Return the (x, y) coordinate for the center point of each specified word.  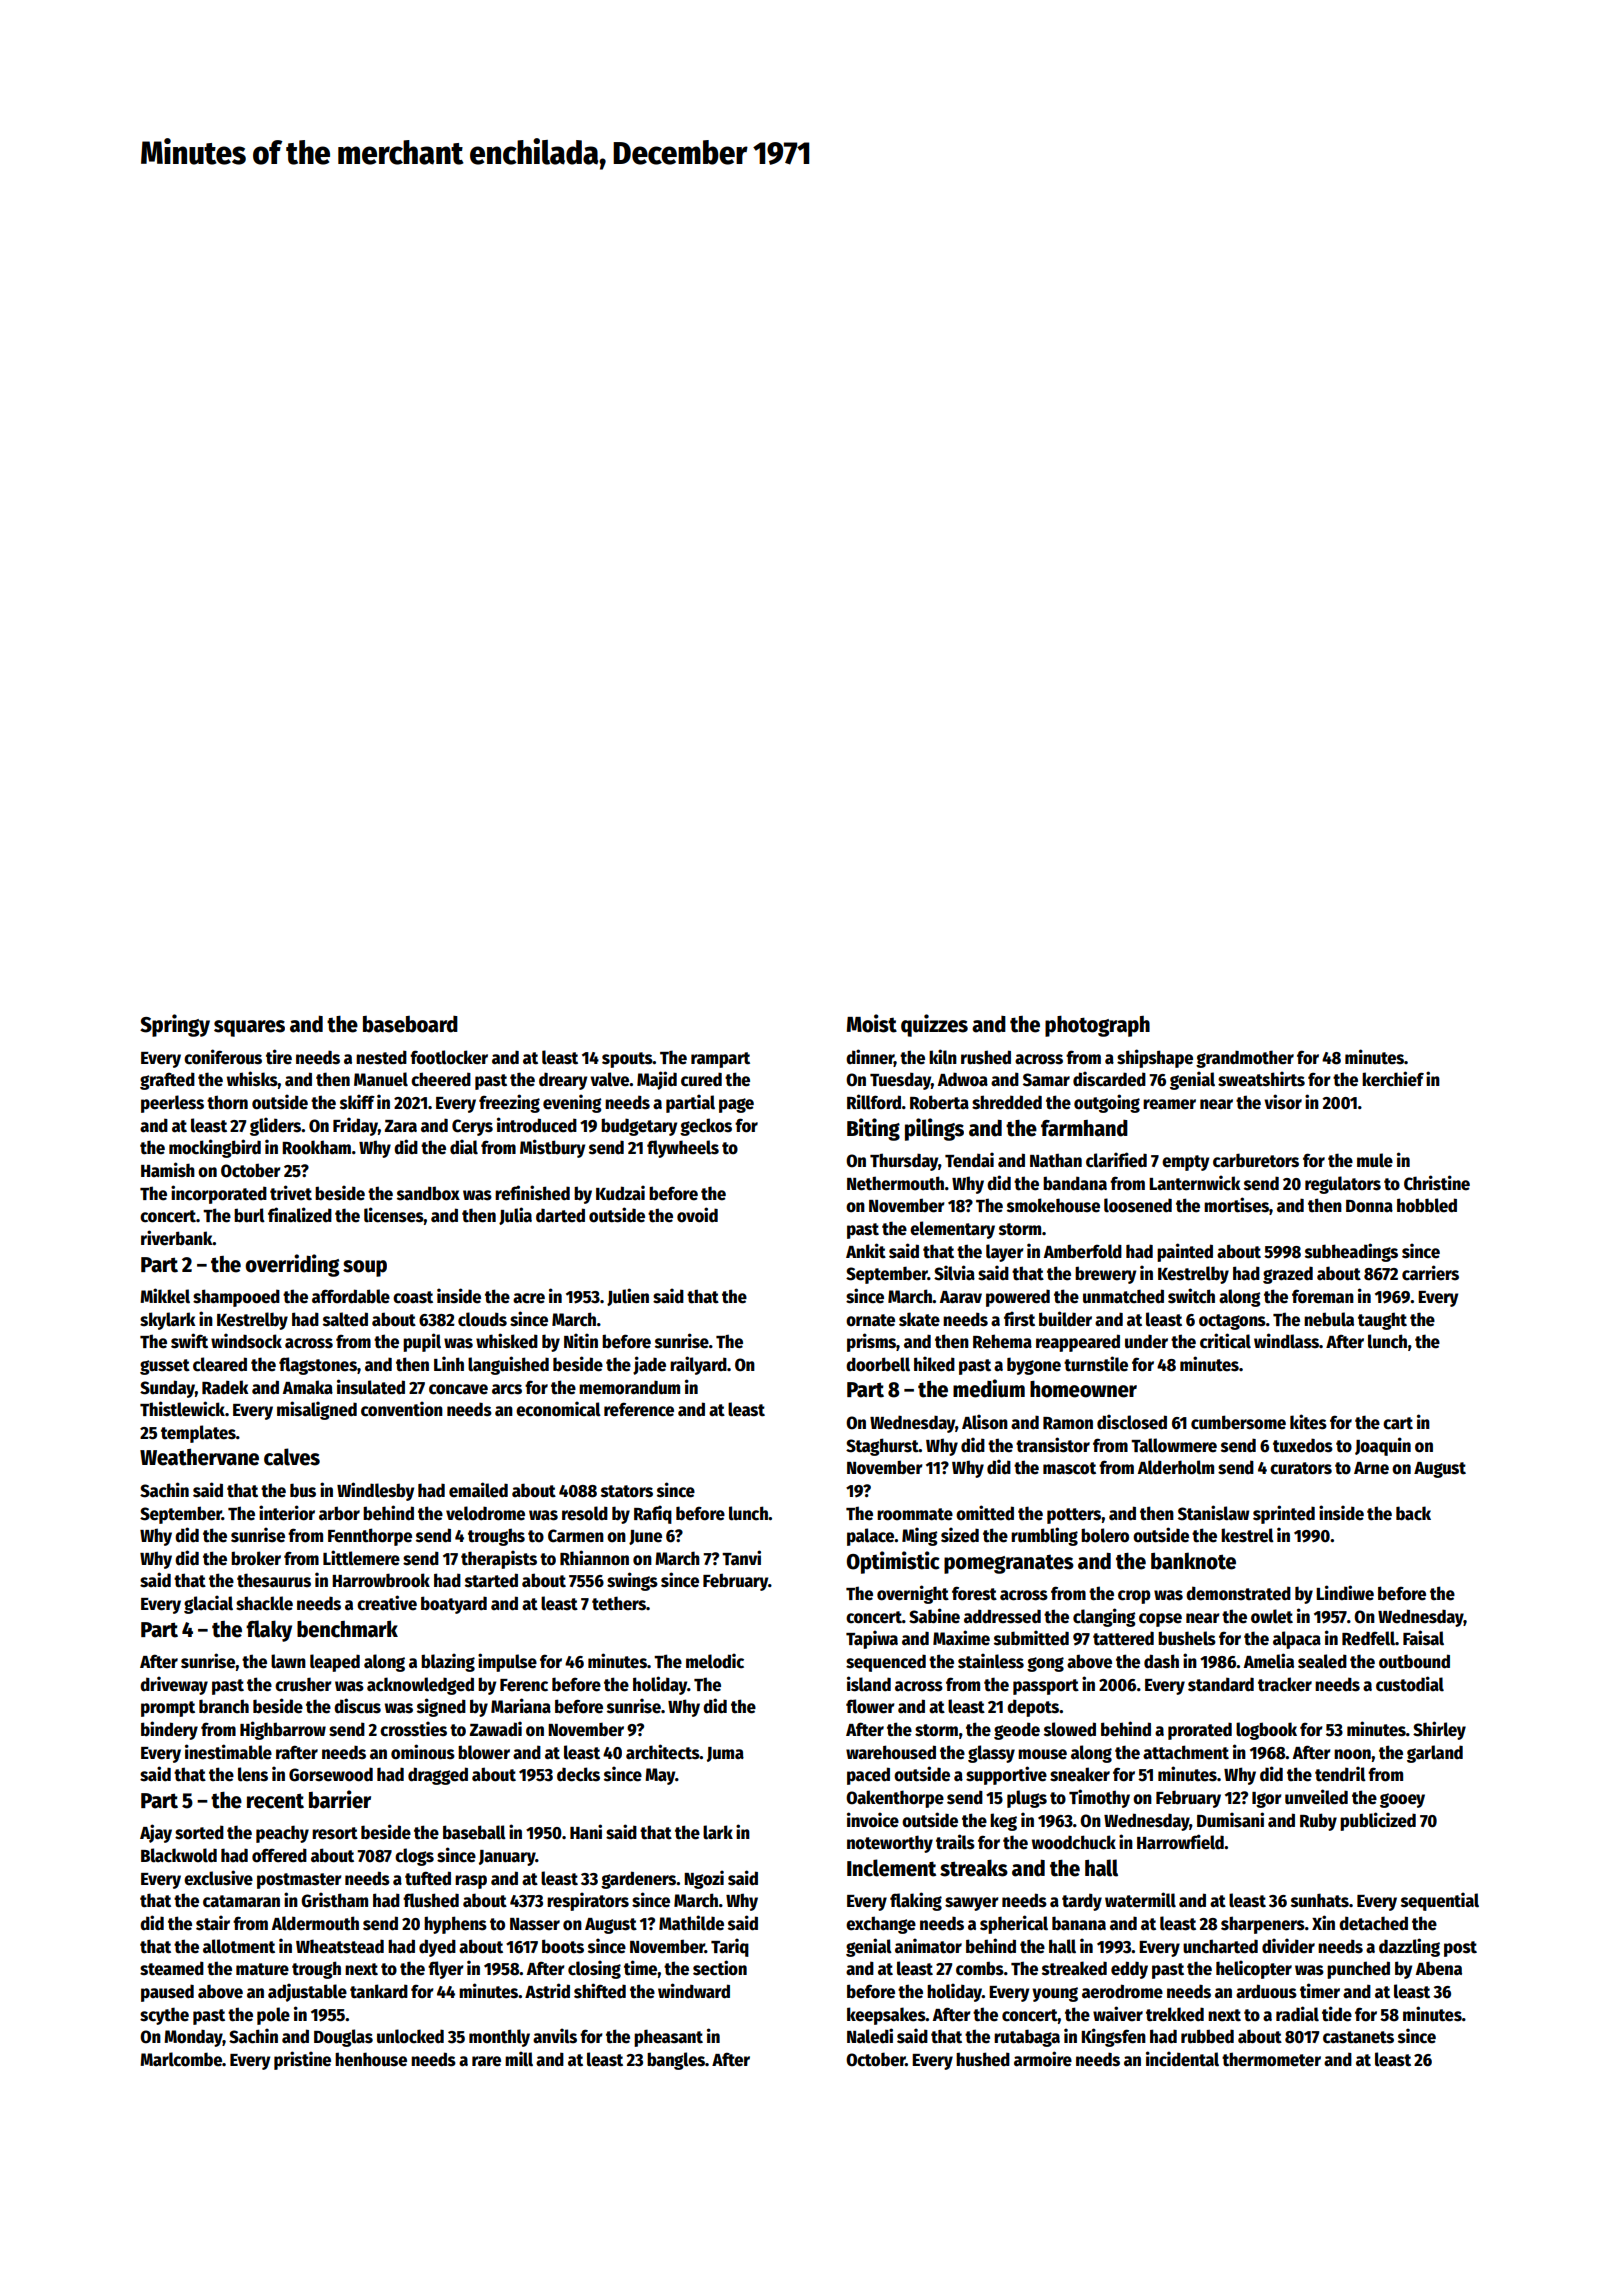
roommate (915, 1514)
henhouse (371, 2059)
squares (249, 1028)
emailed (478, 1490)
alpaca (1297, 1640)
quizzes (934, 1025)
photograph (1097, 1026)
